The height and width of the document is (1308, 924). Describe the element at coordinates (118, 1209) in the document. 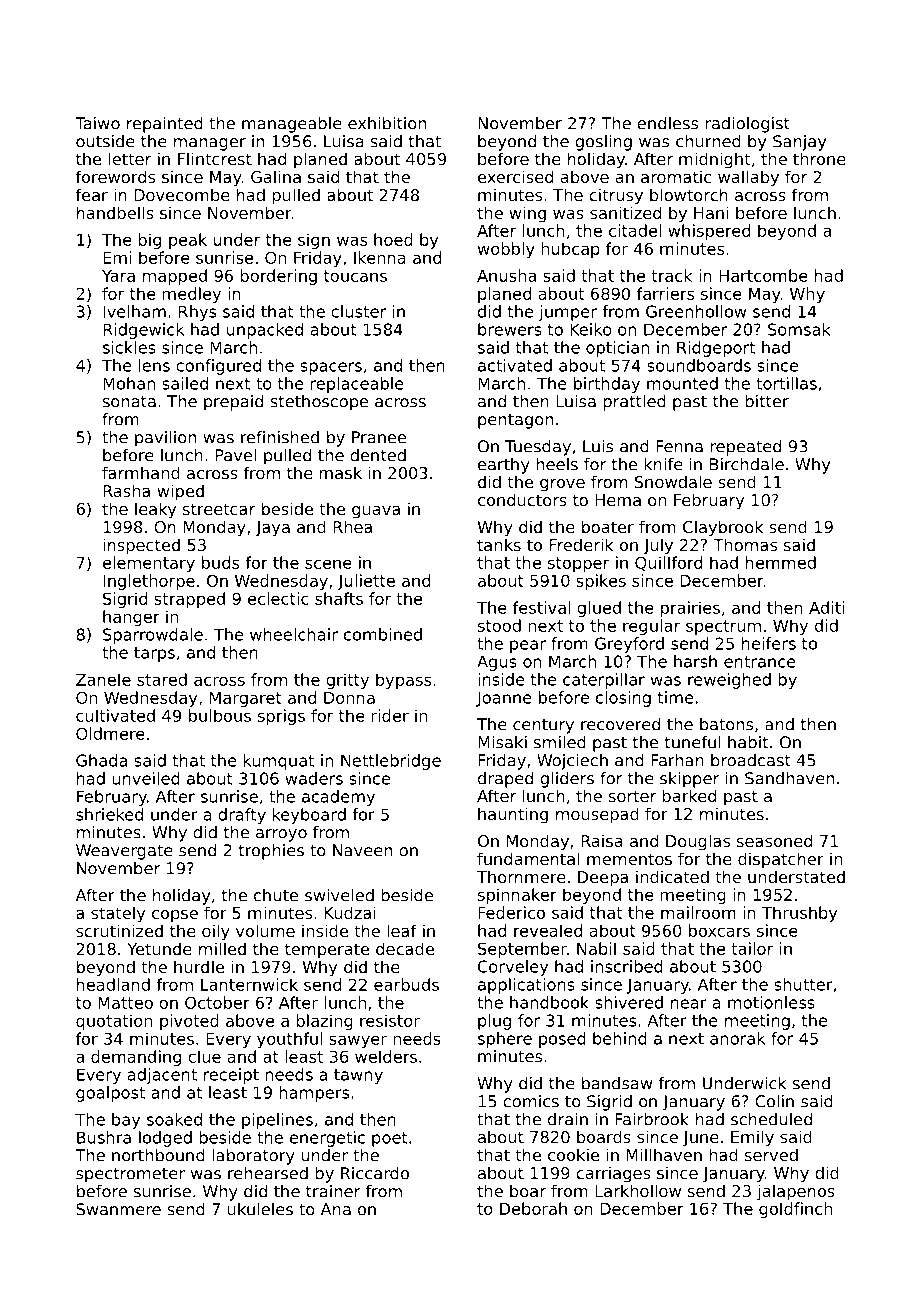

I see `Swanmere` at that location.
